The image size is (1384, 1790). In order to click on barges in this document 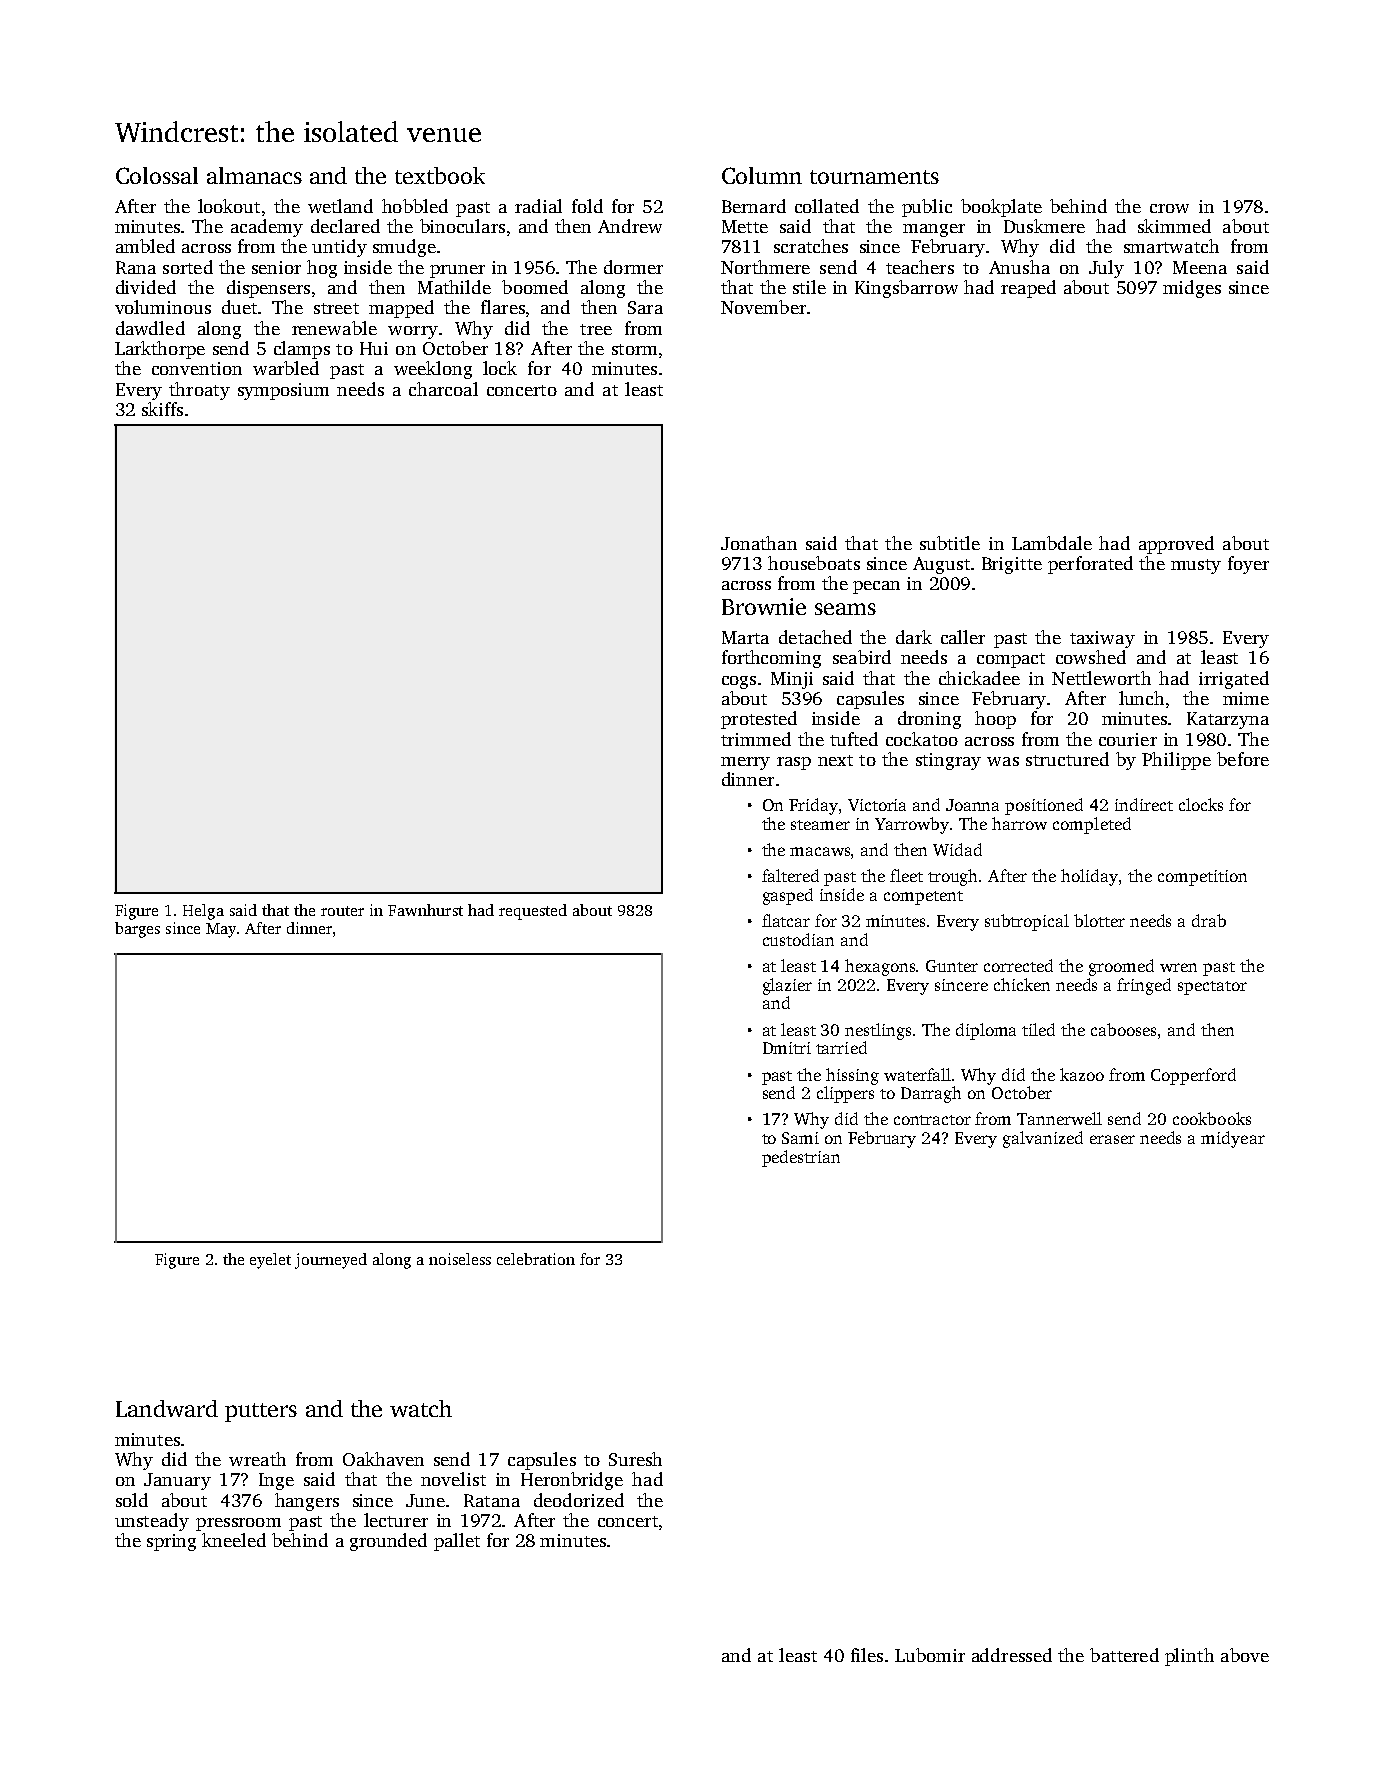, I will do `click(137, 930)`.
